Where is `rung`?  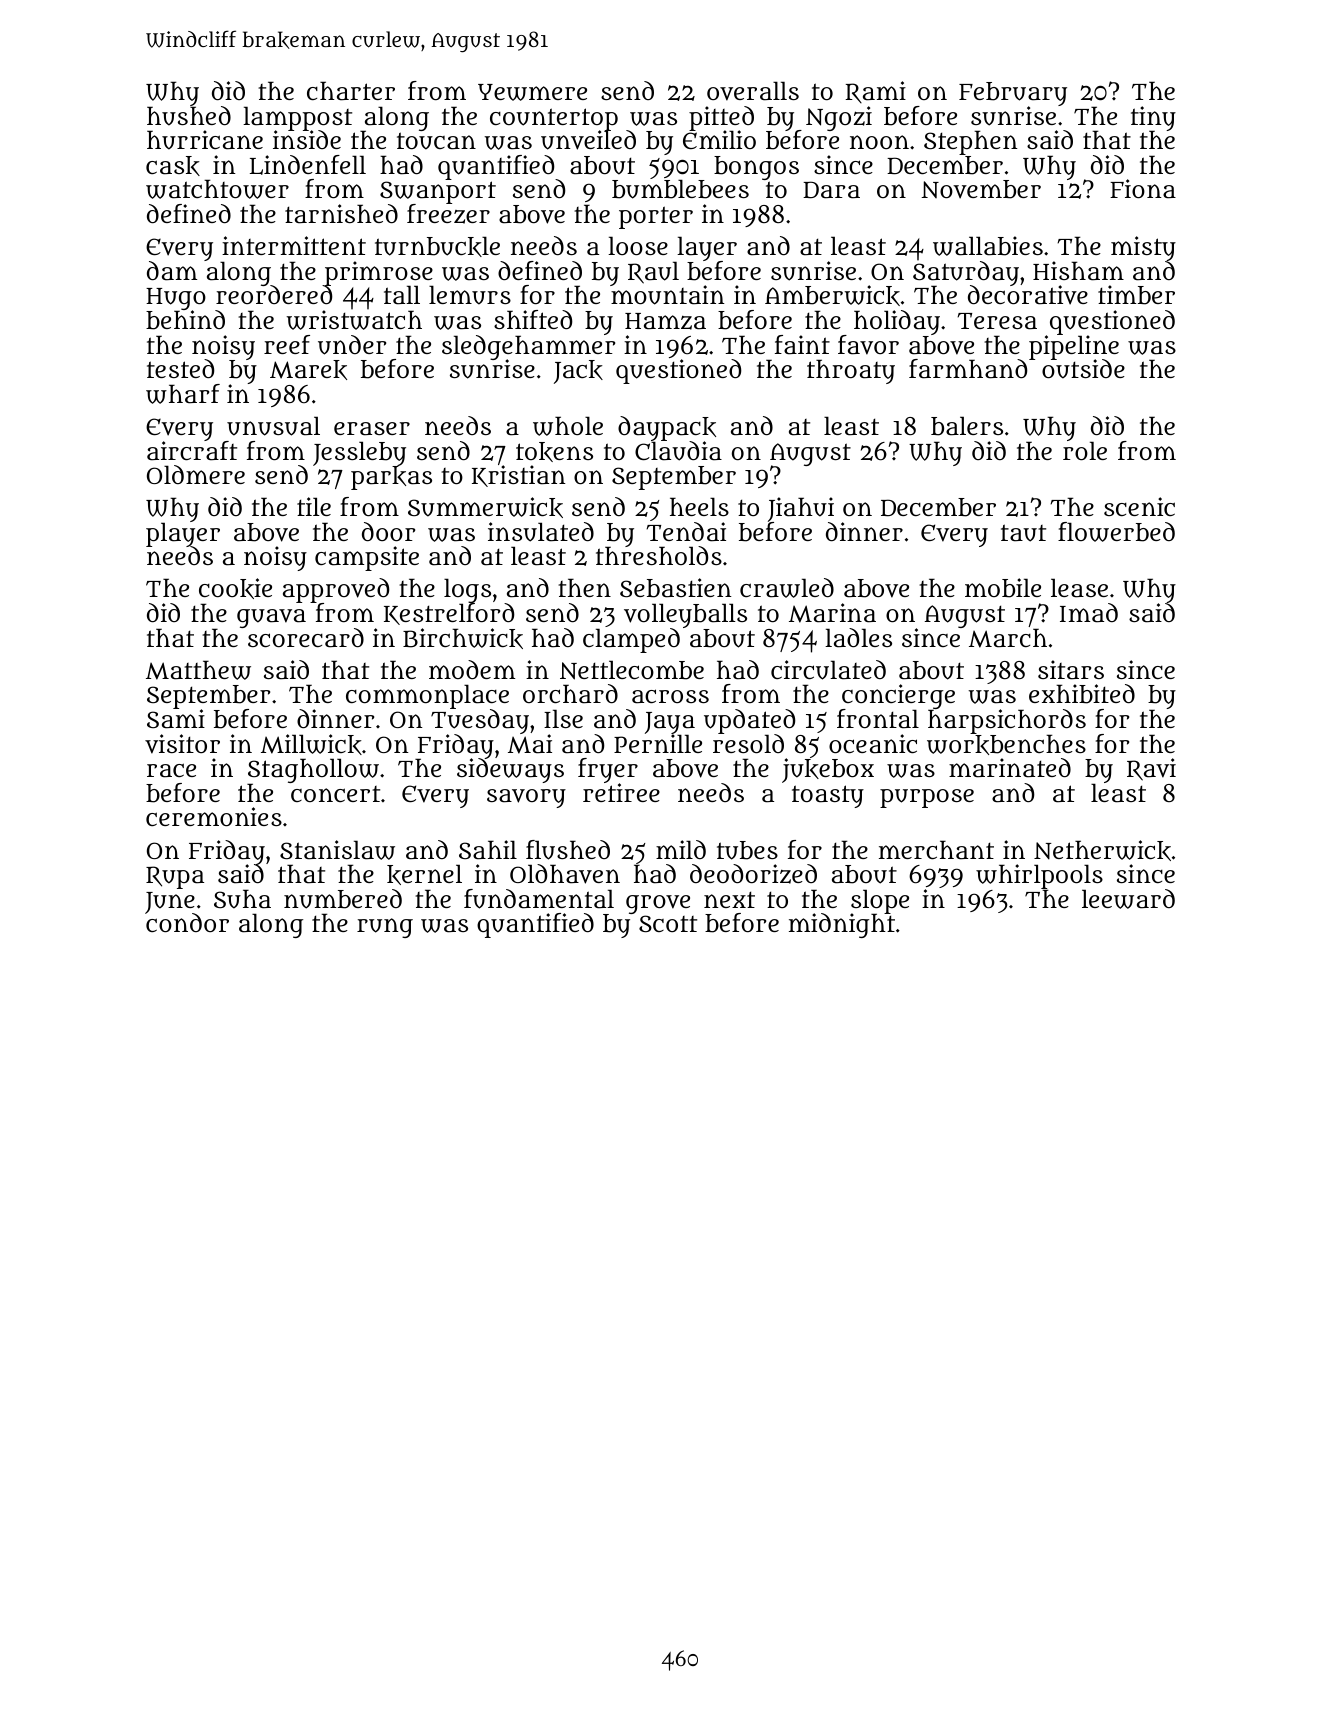 rung is located at coordinates (385, 928).
